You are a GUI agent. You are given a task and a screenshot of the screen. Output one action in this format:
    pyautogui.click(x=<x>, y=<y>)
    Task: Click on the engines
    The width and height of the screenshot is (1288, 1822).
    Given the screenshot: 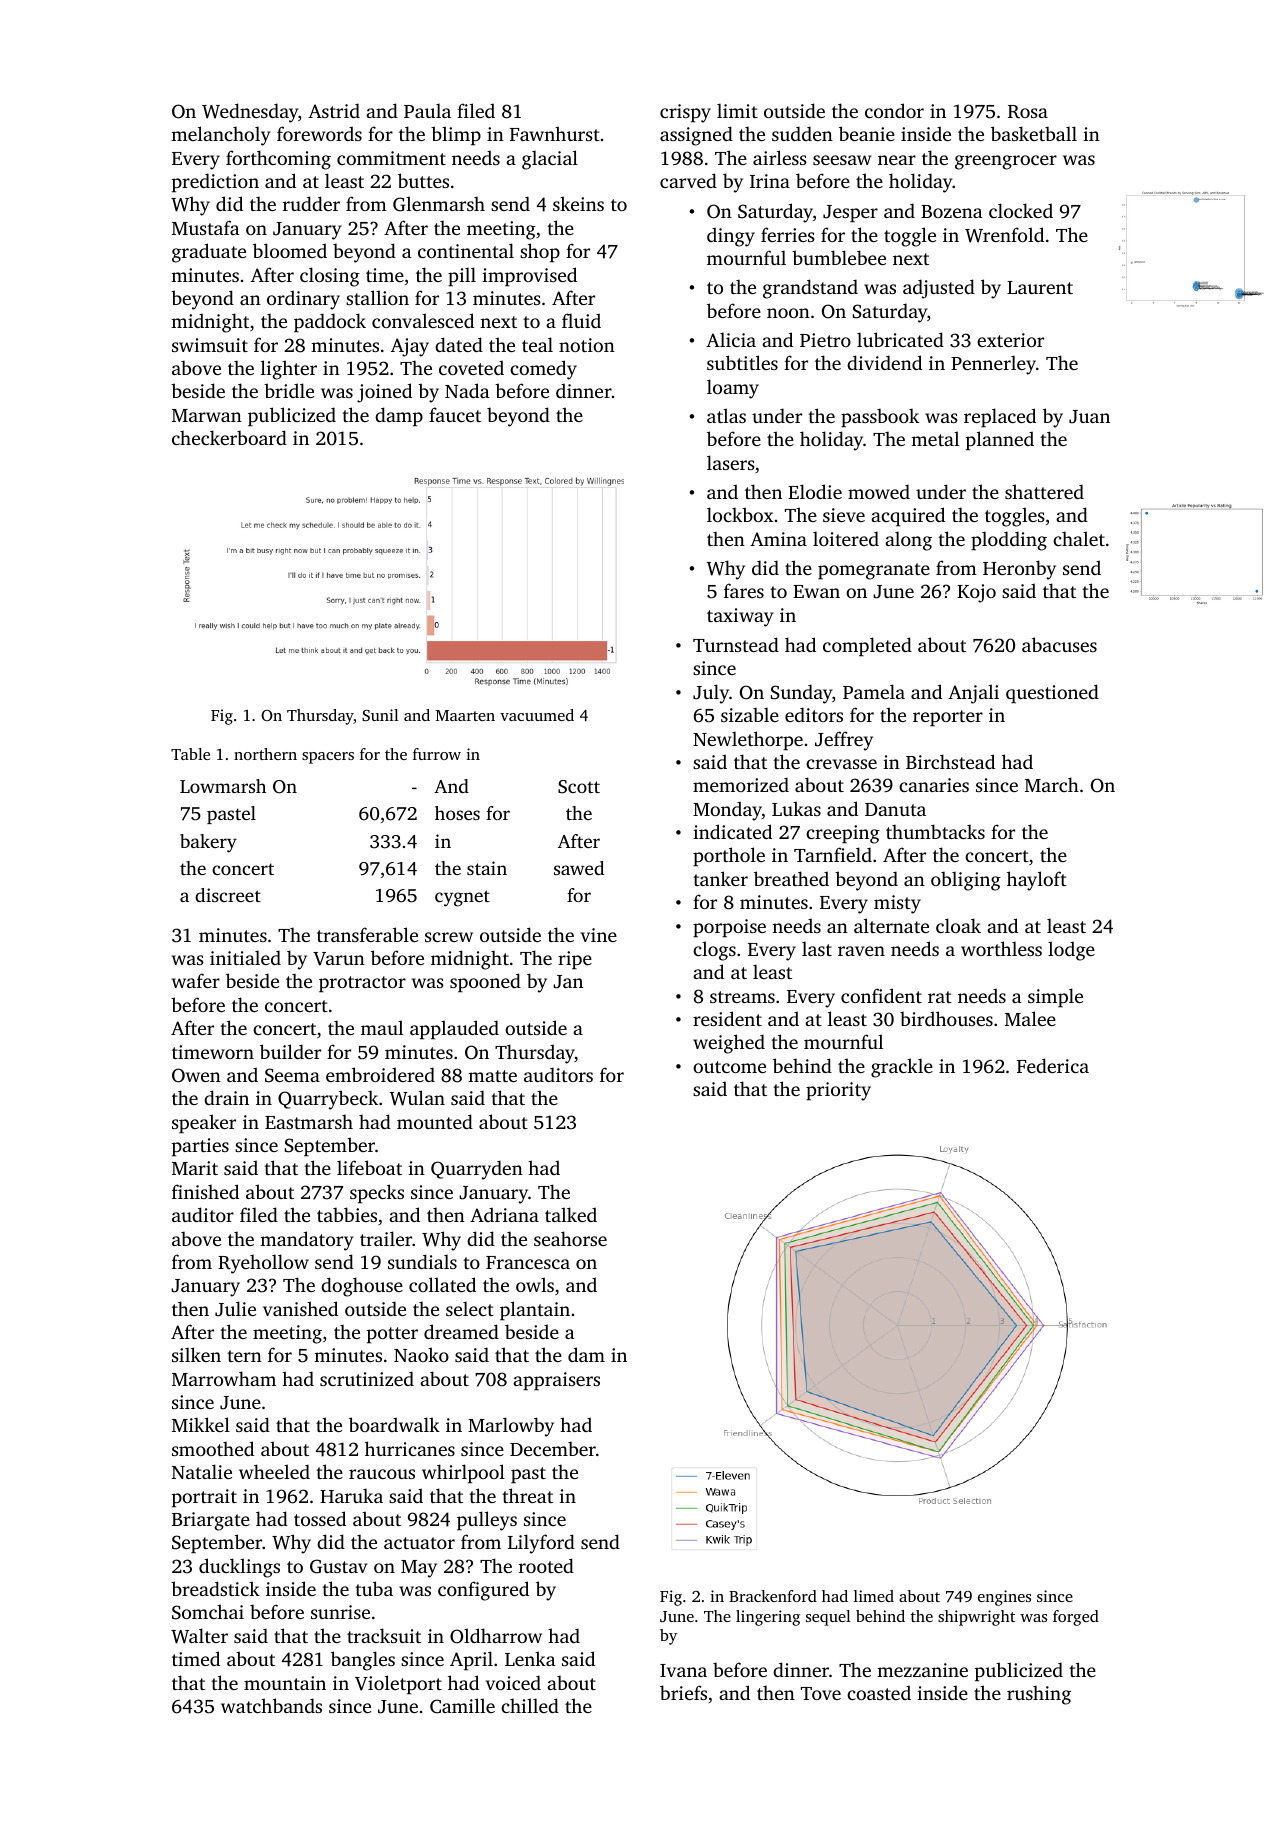 What is the action you would take?
    pyautogui.click(x=1004, y=1598)
